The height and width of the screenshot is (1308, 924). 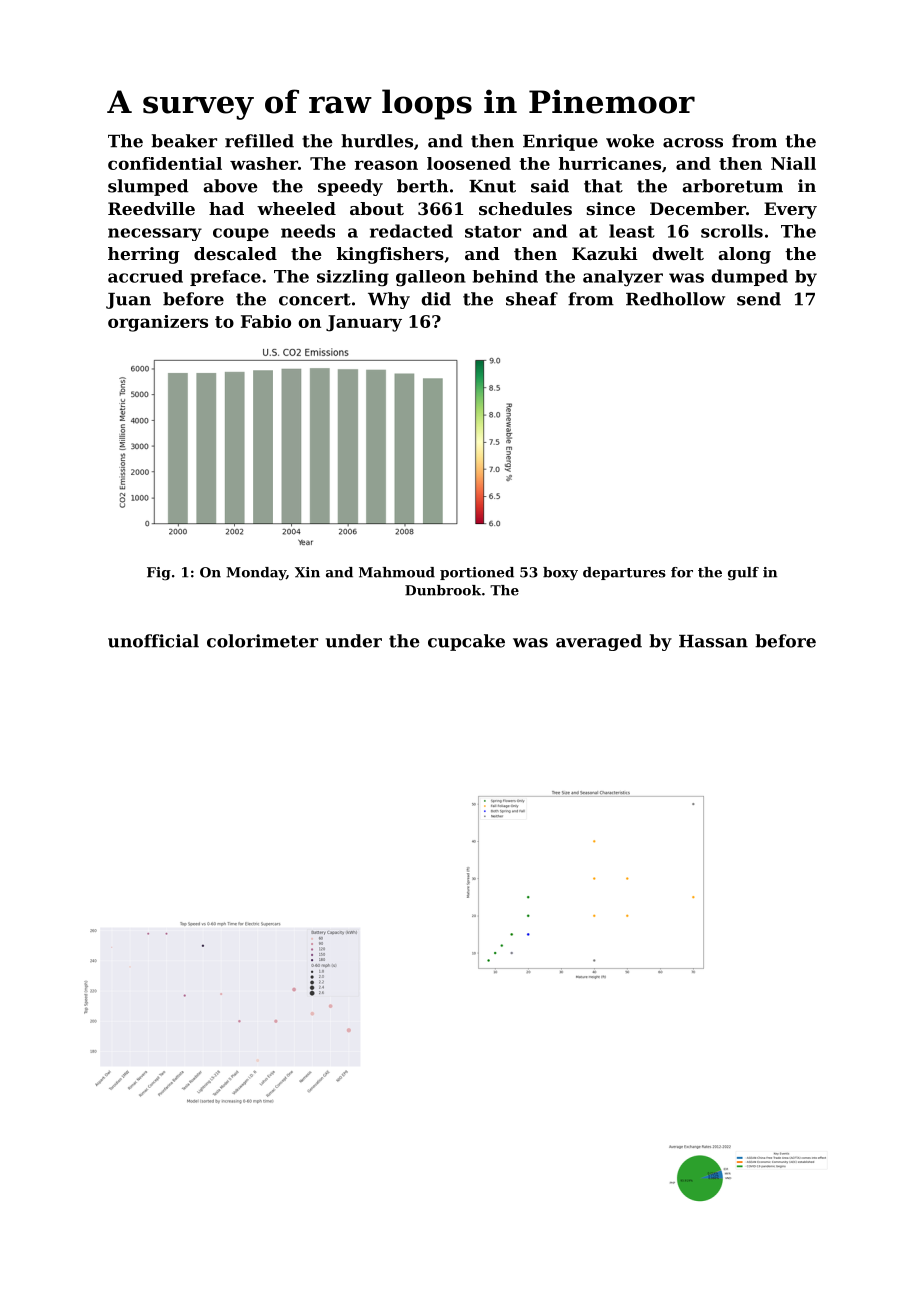 I want to click on beaker, so click(x=184, y=141).
